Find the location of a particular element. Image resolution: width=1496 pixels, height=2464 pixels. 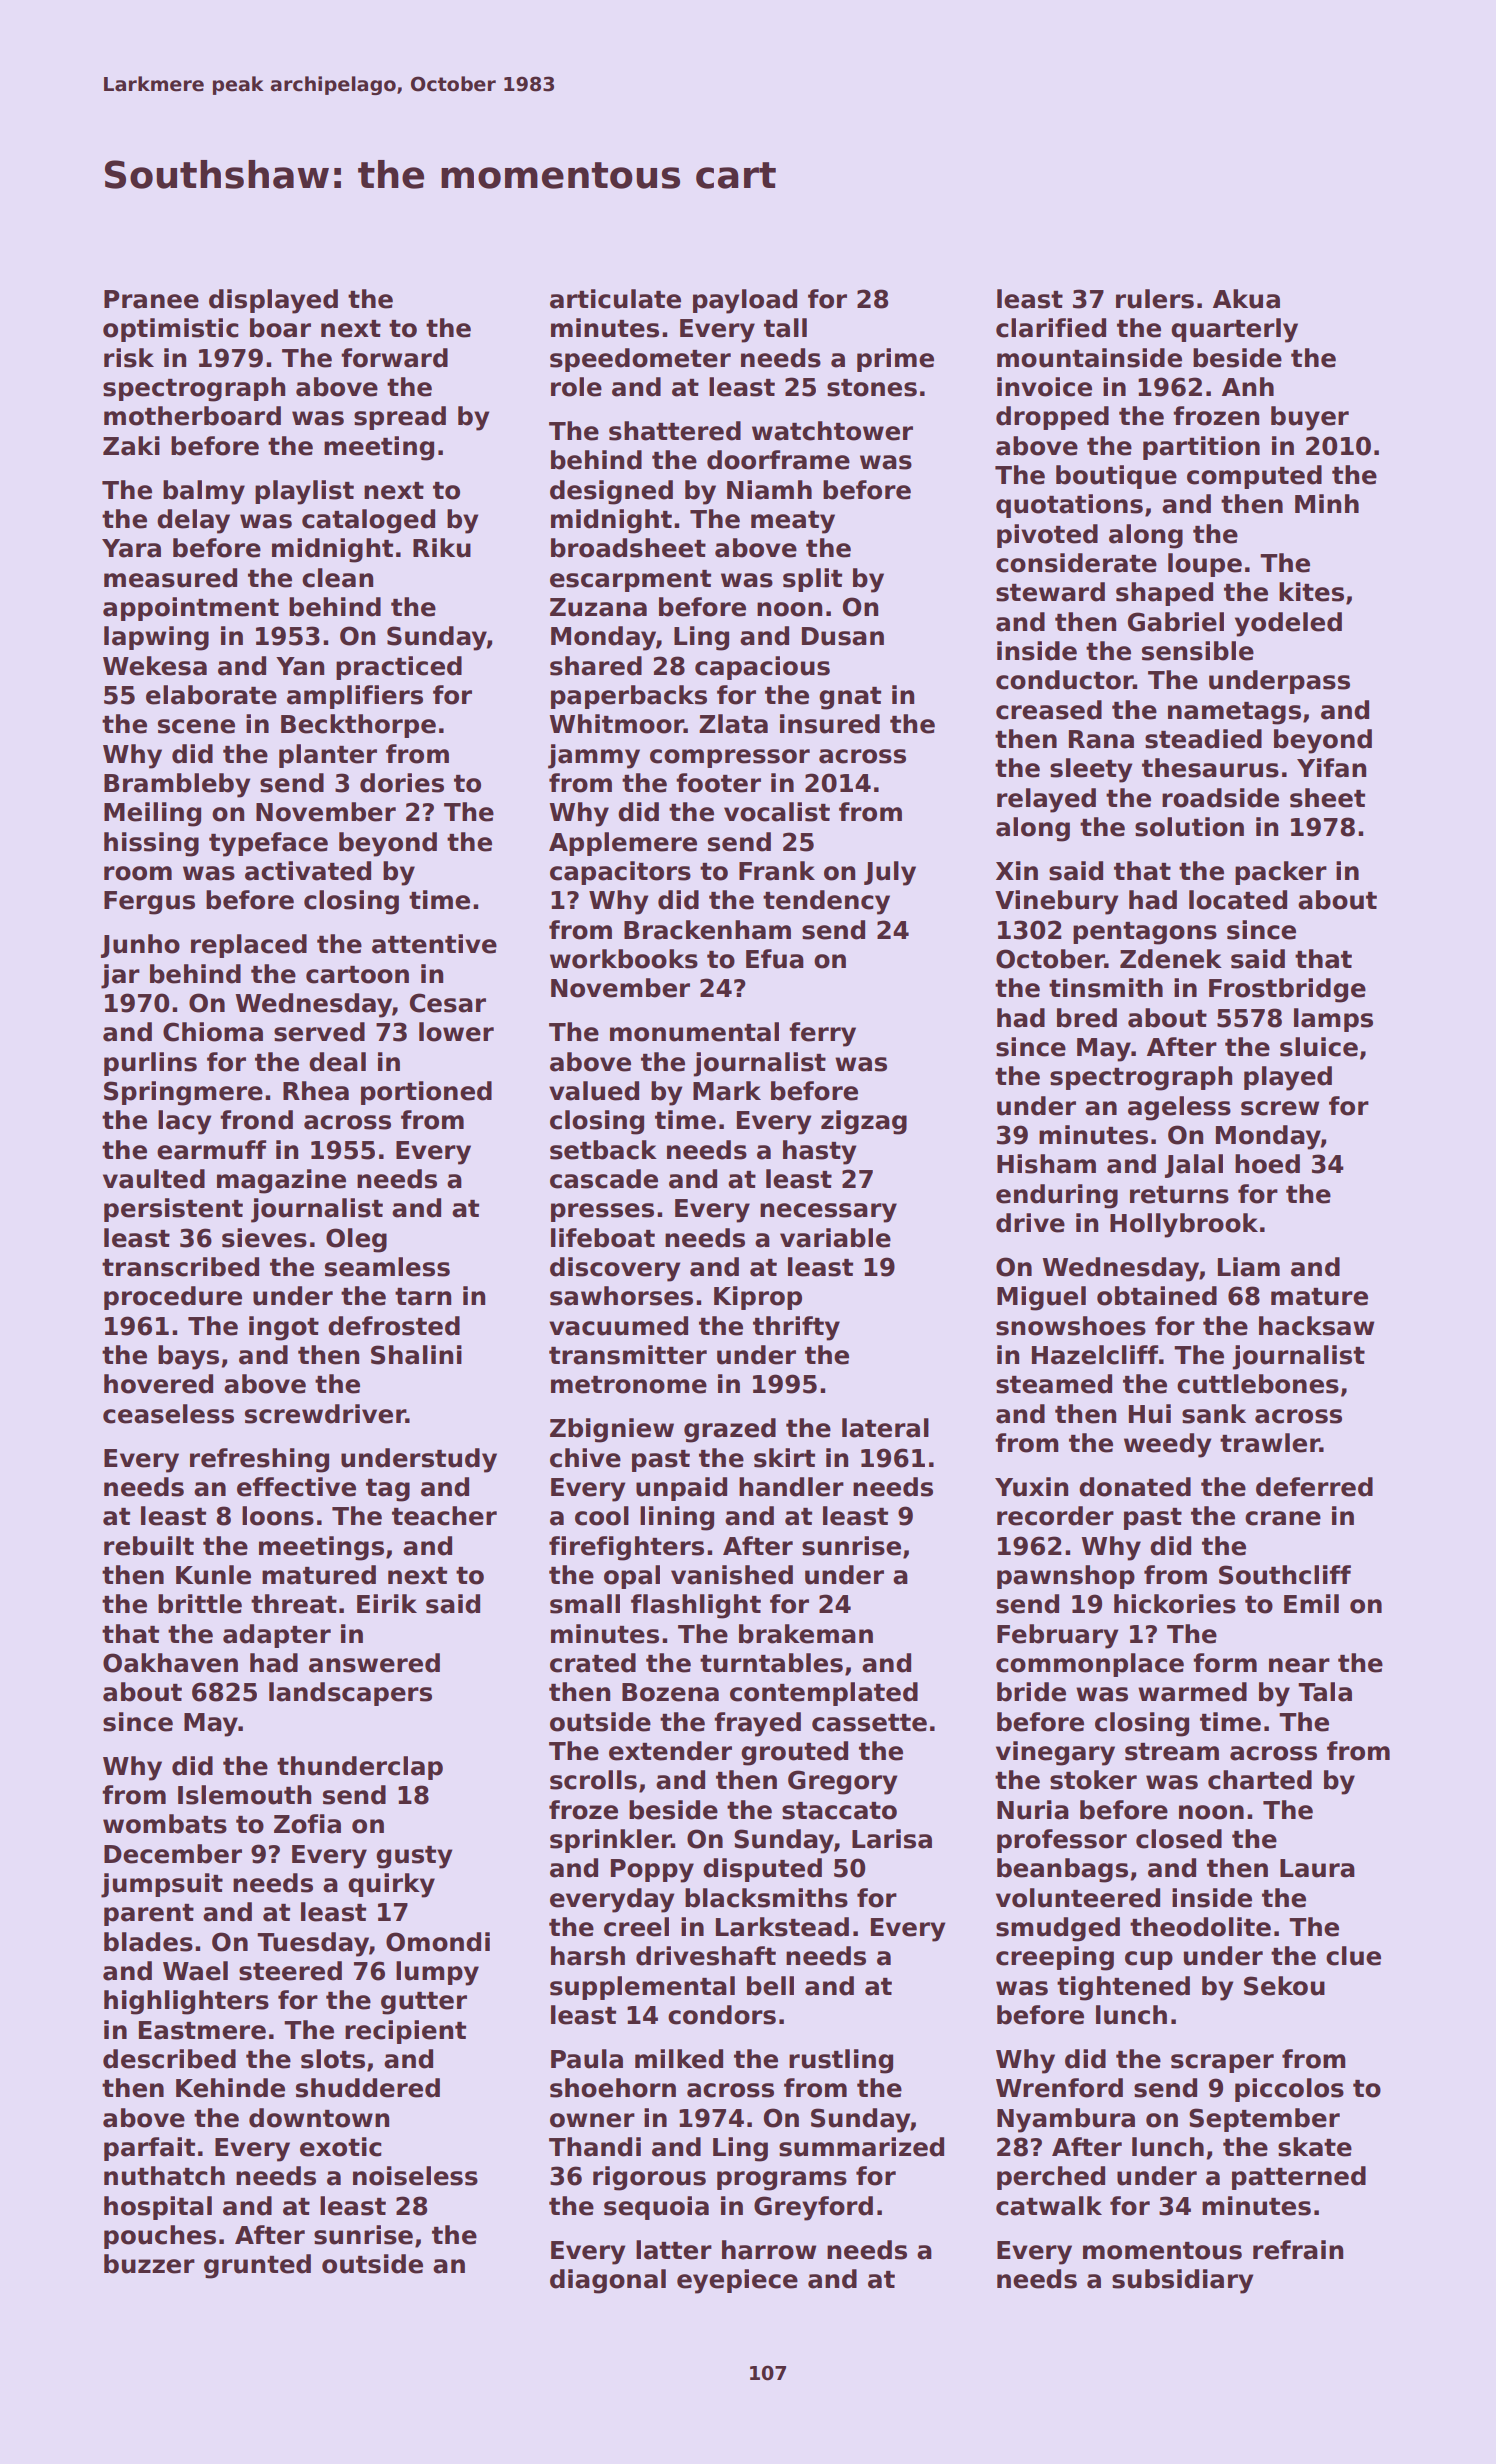

donated is located at coordinates (1135, 1487).
